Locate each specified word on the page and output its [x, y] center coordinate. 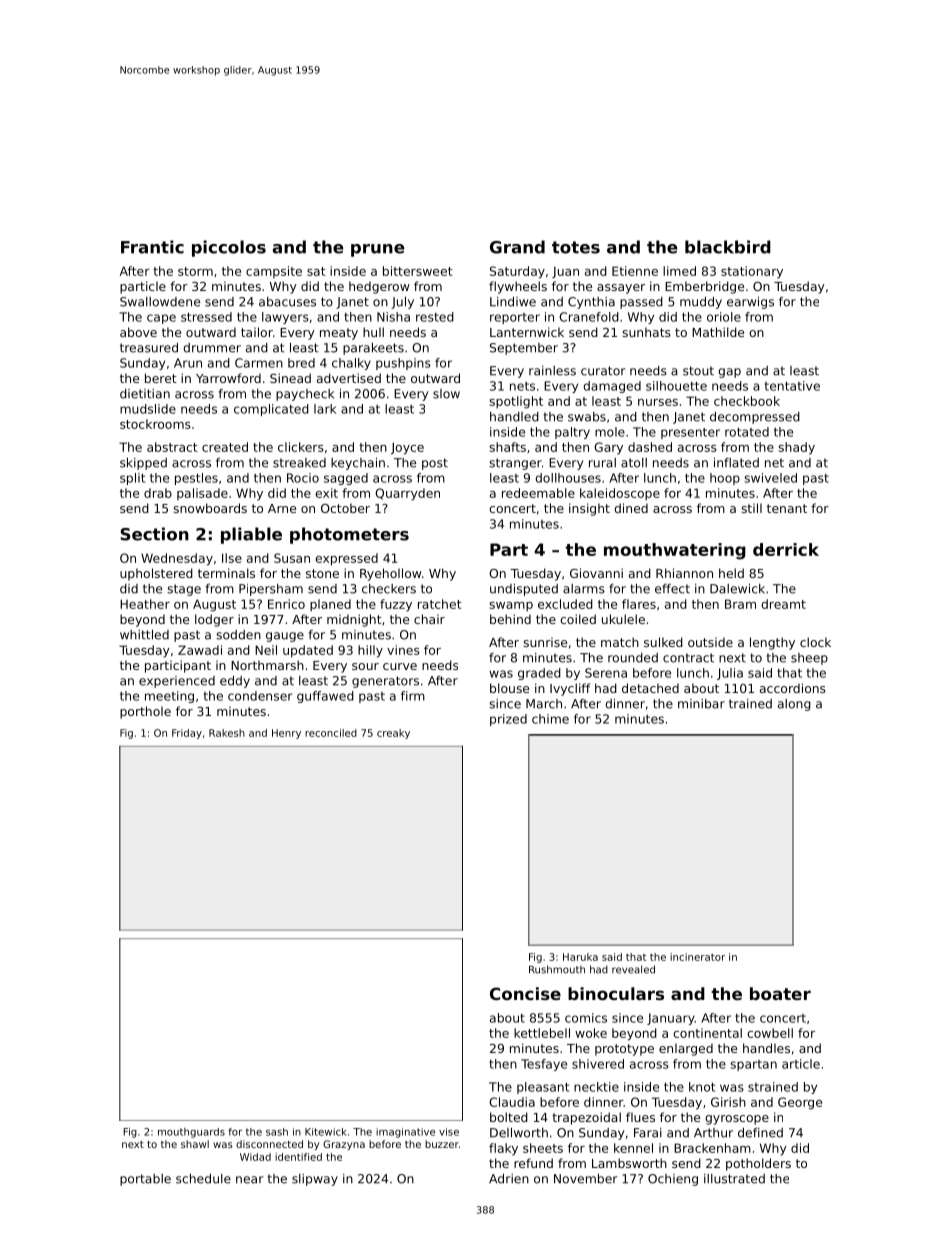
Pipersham [271, 590]
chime [550, 719]
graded [539, 674]
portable [145, 1180]
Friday [187, 734]
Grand [517, 247]
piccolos [229, 248]
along [794, 705]
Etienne [635, 271]
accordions [793, 688]
